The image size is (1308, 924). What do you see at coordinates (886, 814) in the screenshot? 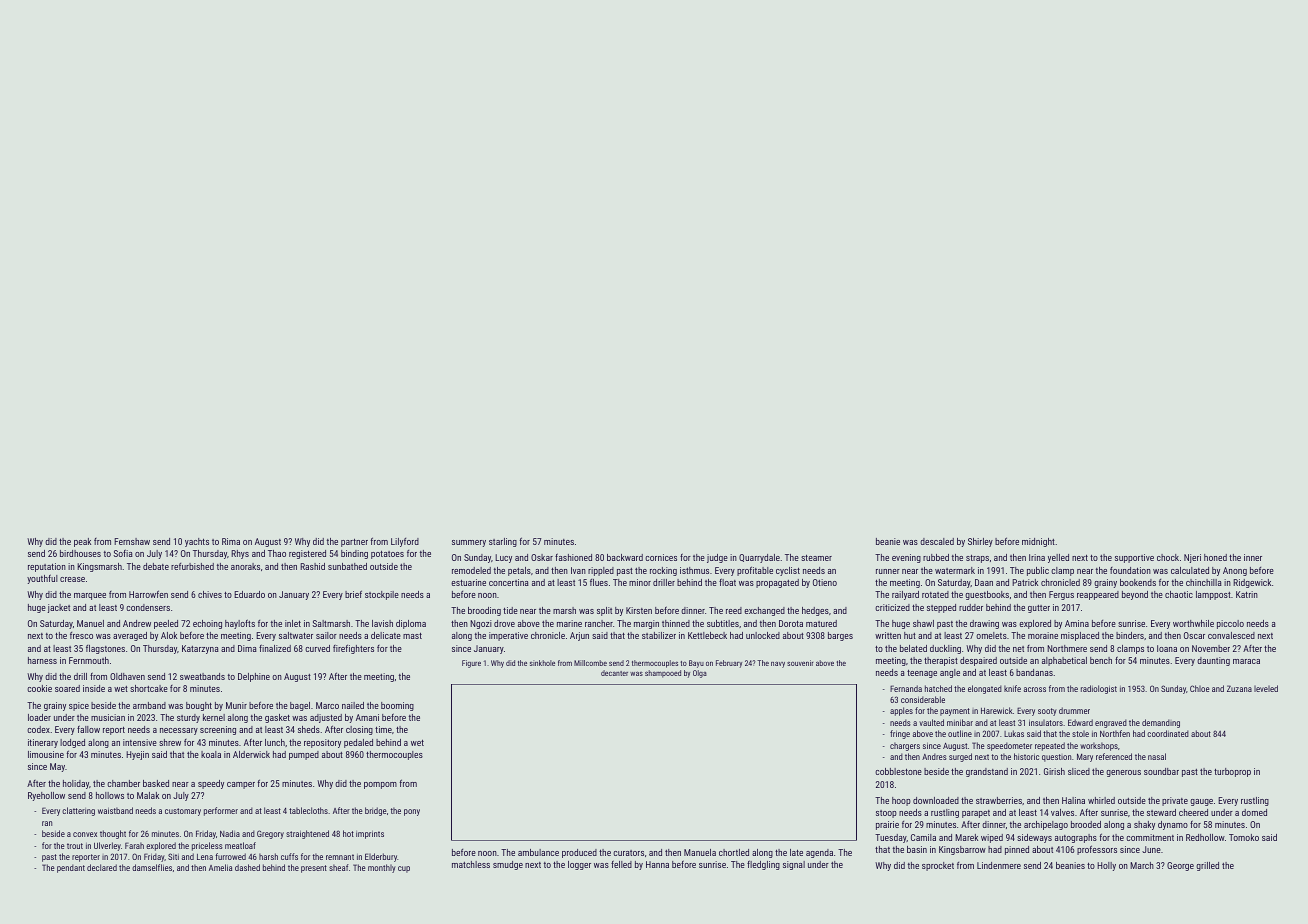
I see `stoop` at bounding box center [886, 814].
